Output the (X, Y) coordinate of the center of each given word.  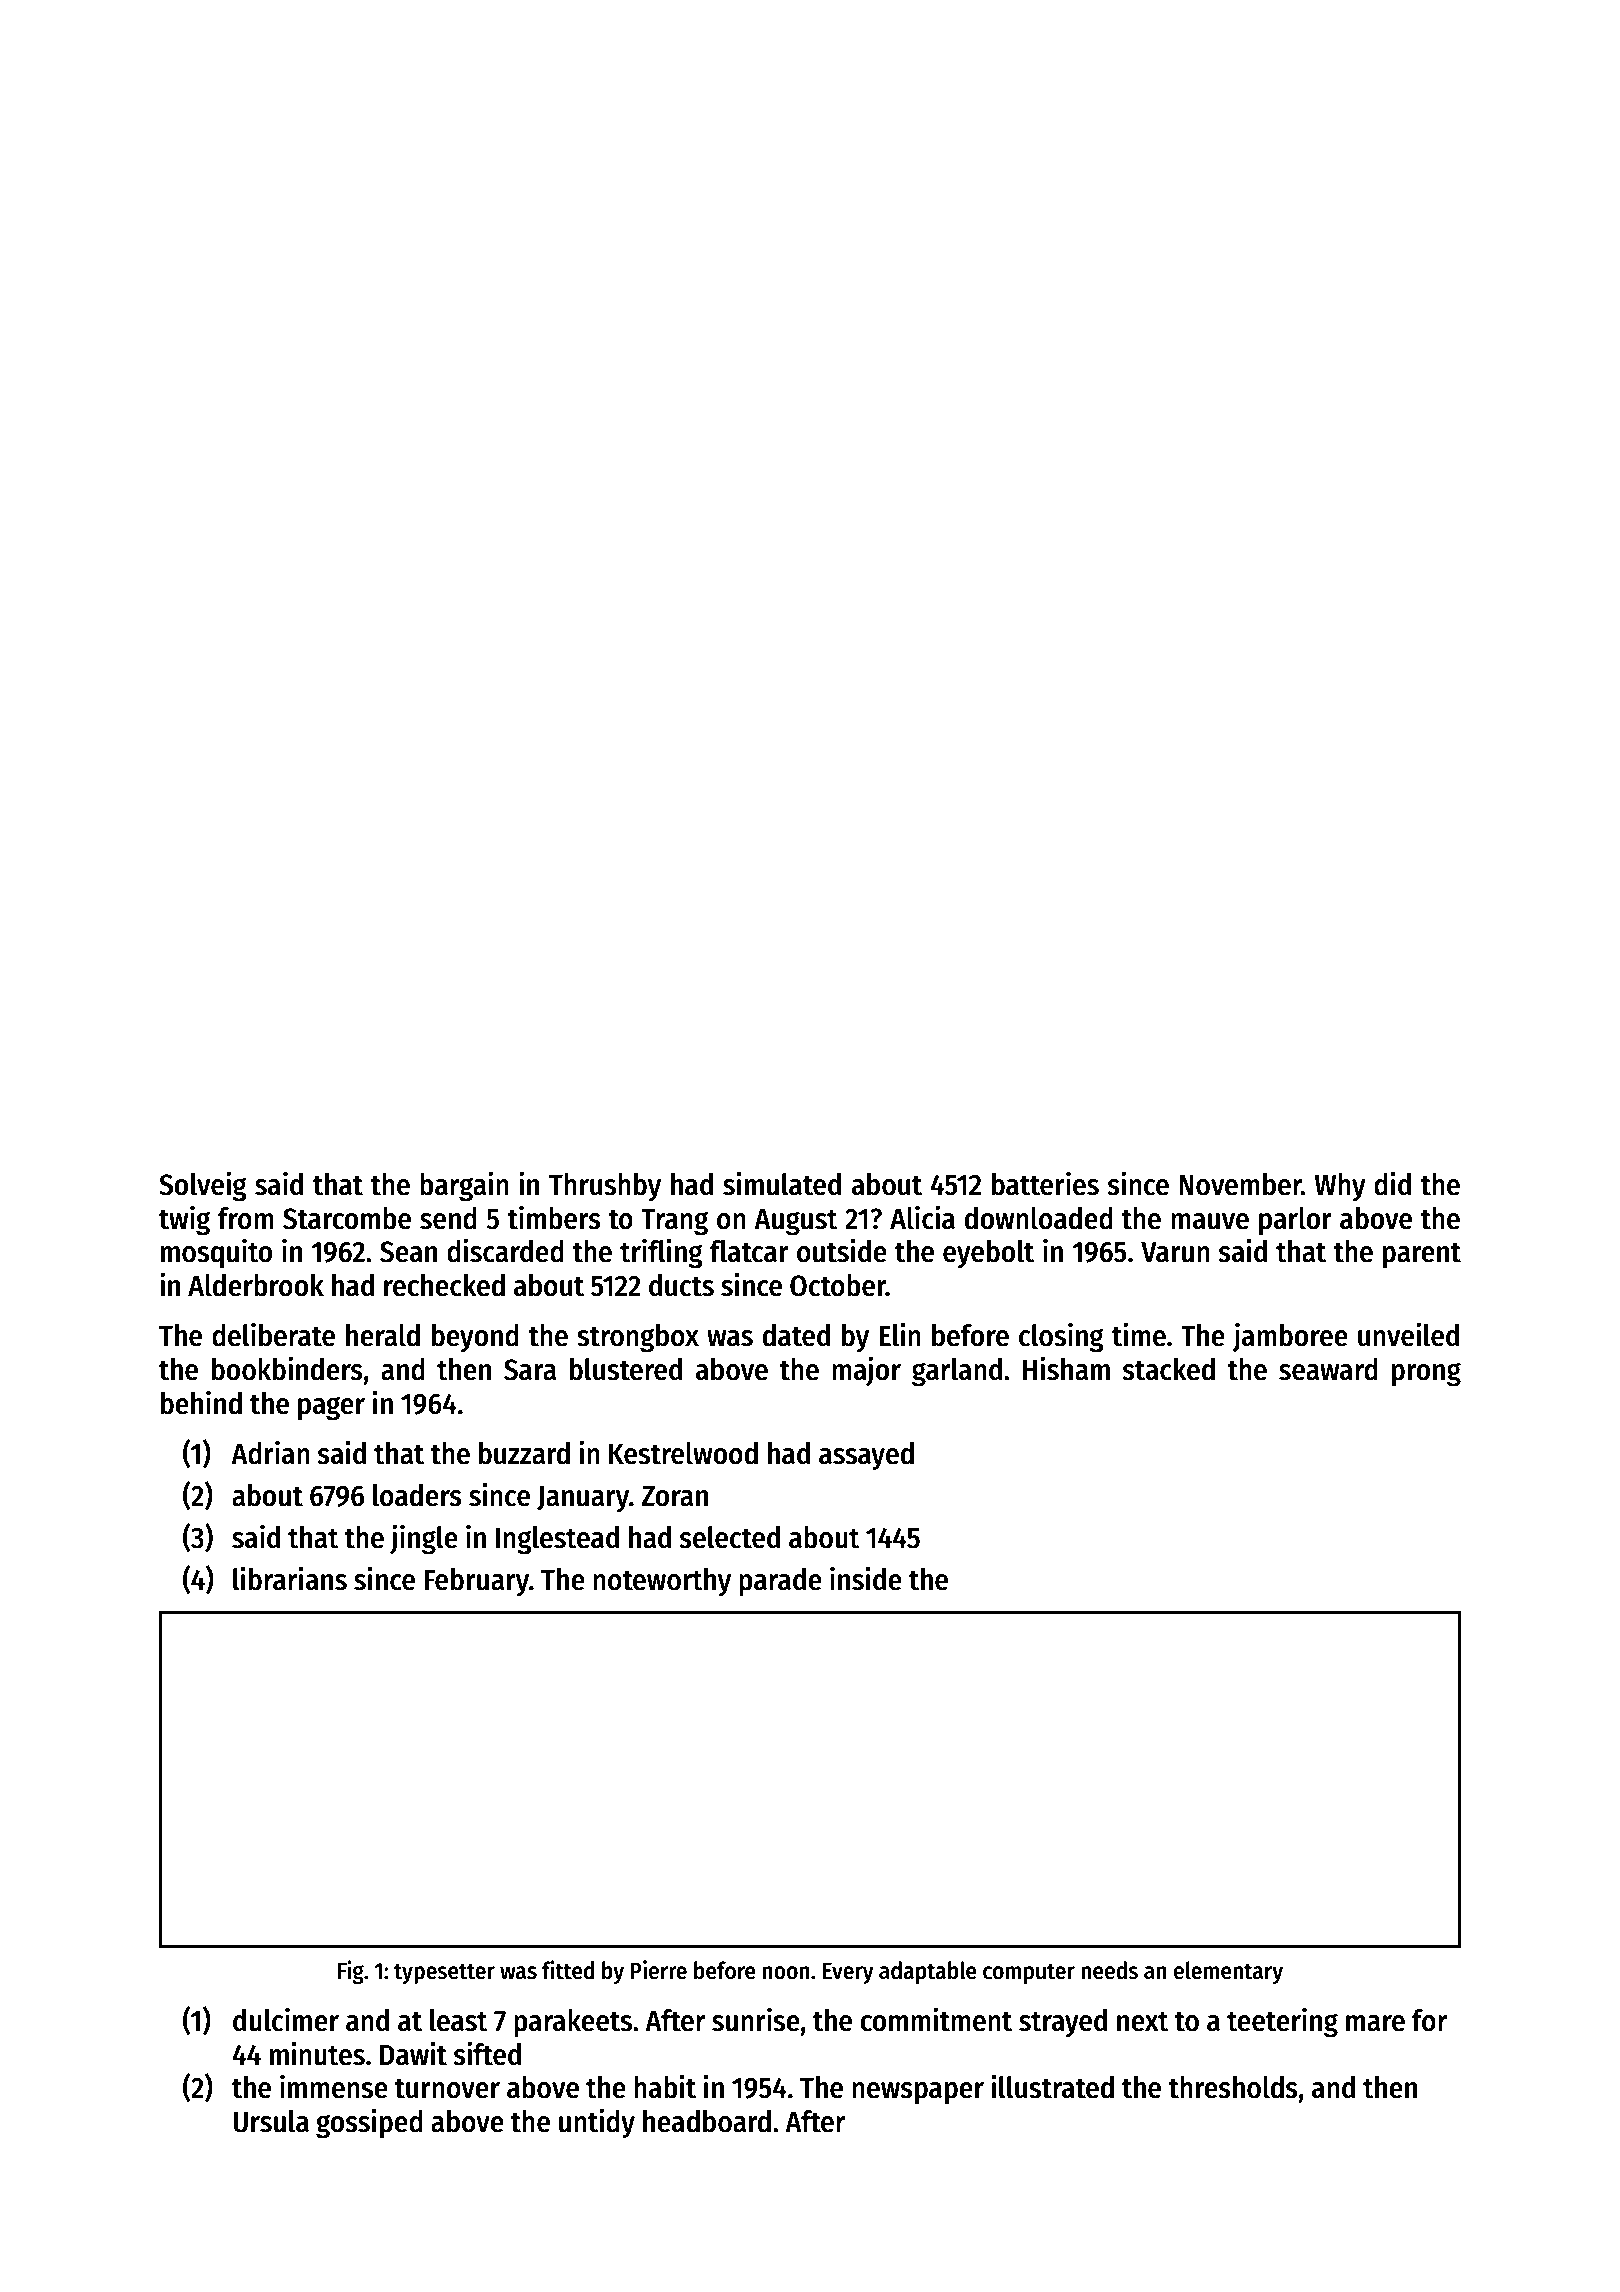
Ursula (271, 2121)
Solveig (203, 1186)
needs (1109, 1970)
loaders (417, 1495)
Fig (351, 1972)
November (1240, 1184)
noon (786, 1973)
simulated (782, 1183)
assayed (866, 1456)
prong (1426, 1374)
